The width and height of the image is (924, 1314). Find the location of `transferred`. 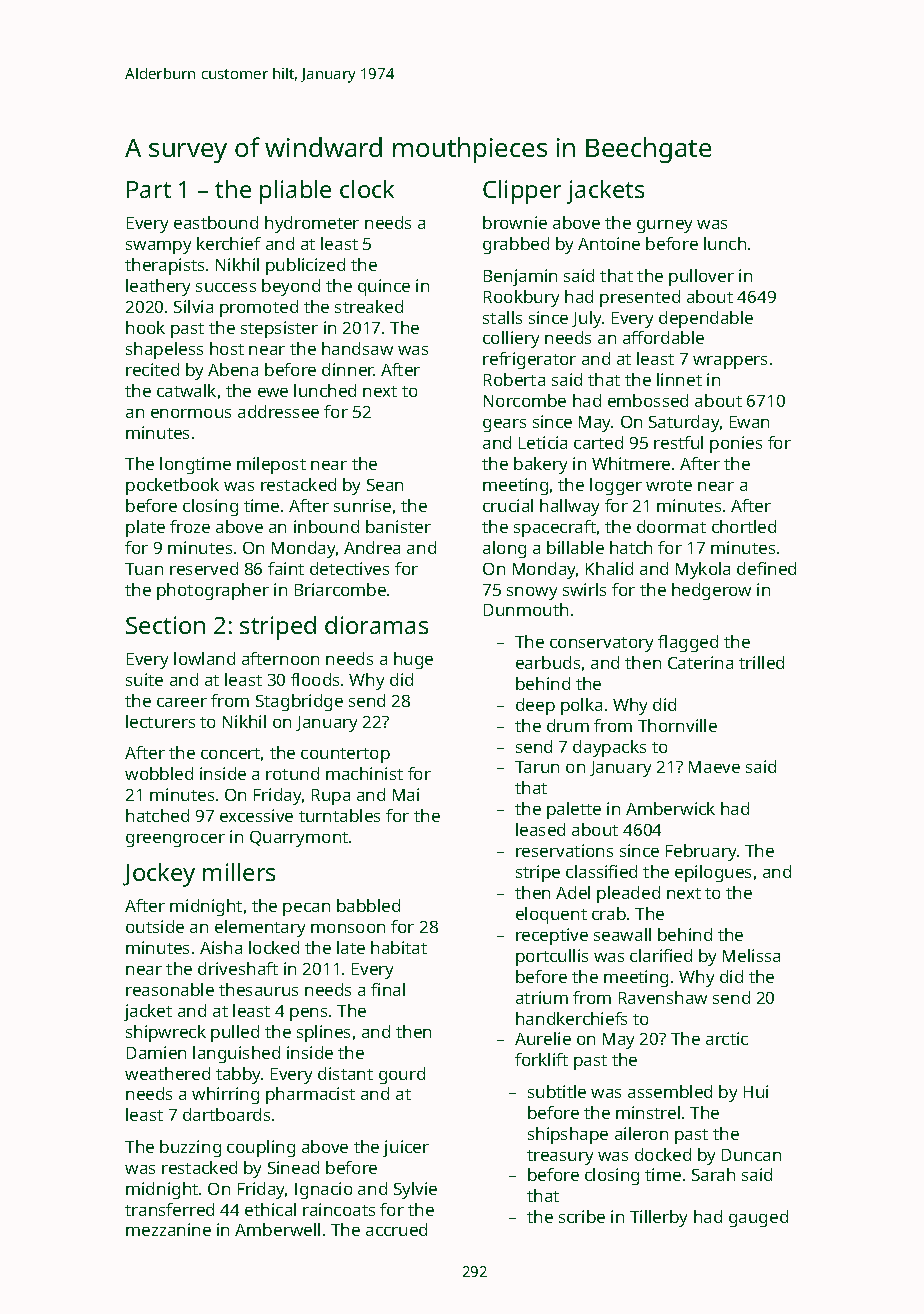

transferred is located at coordinates (169, 1209).
